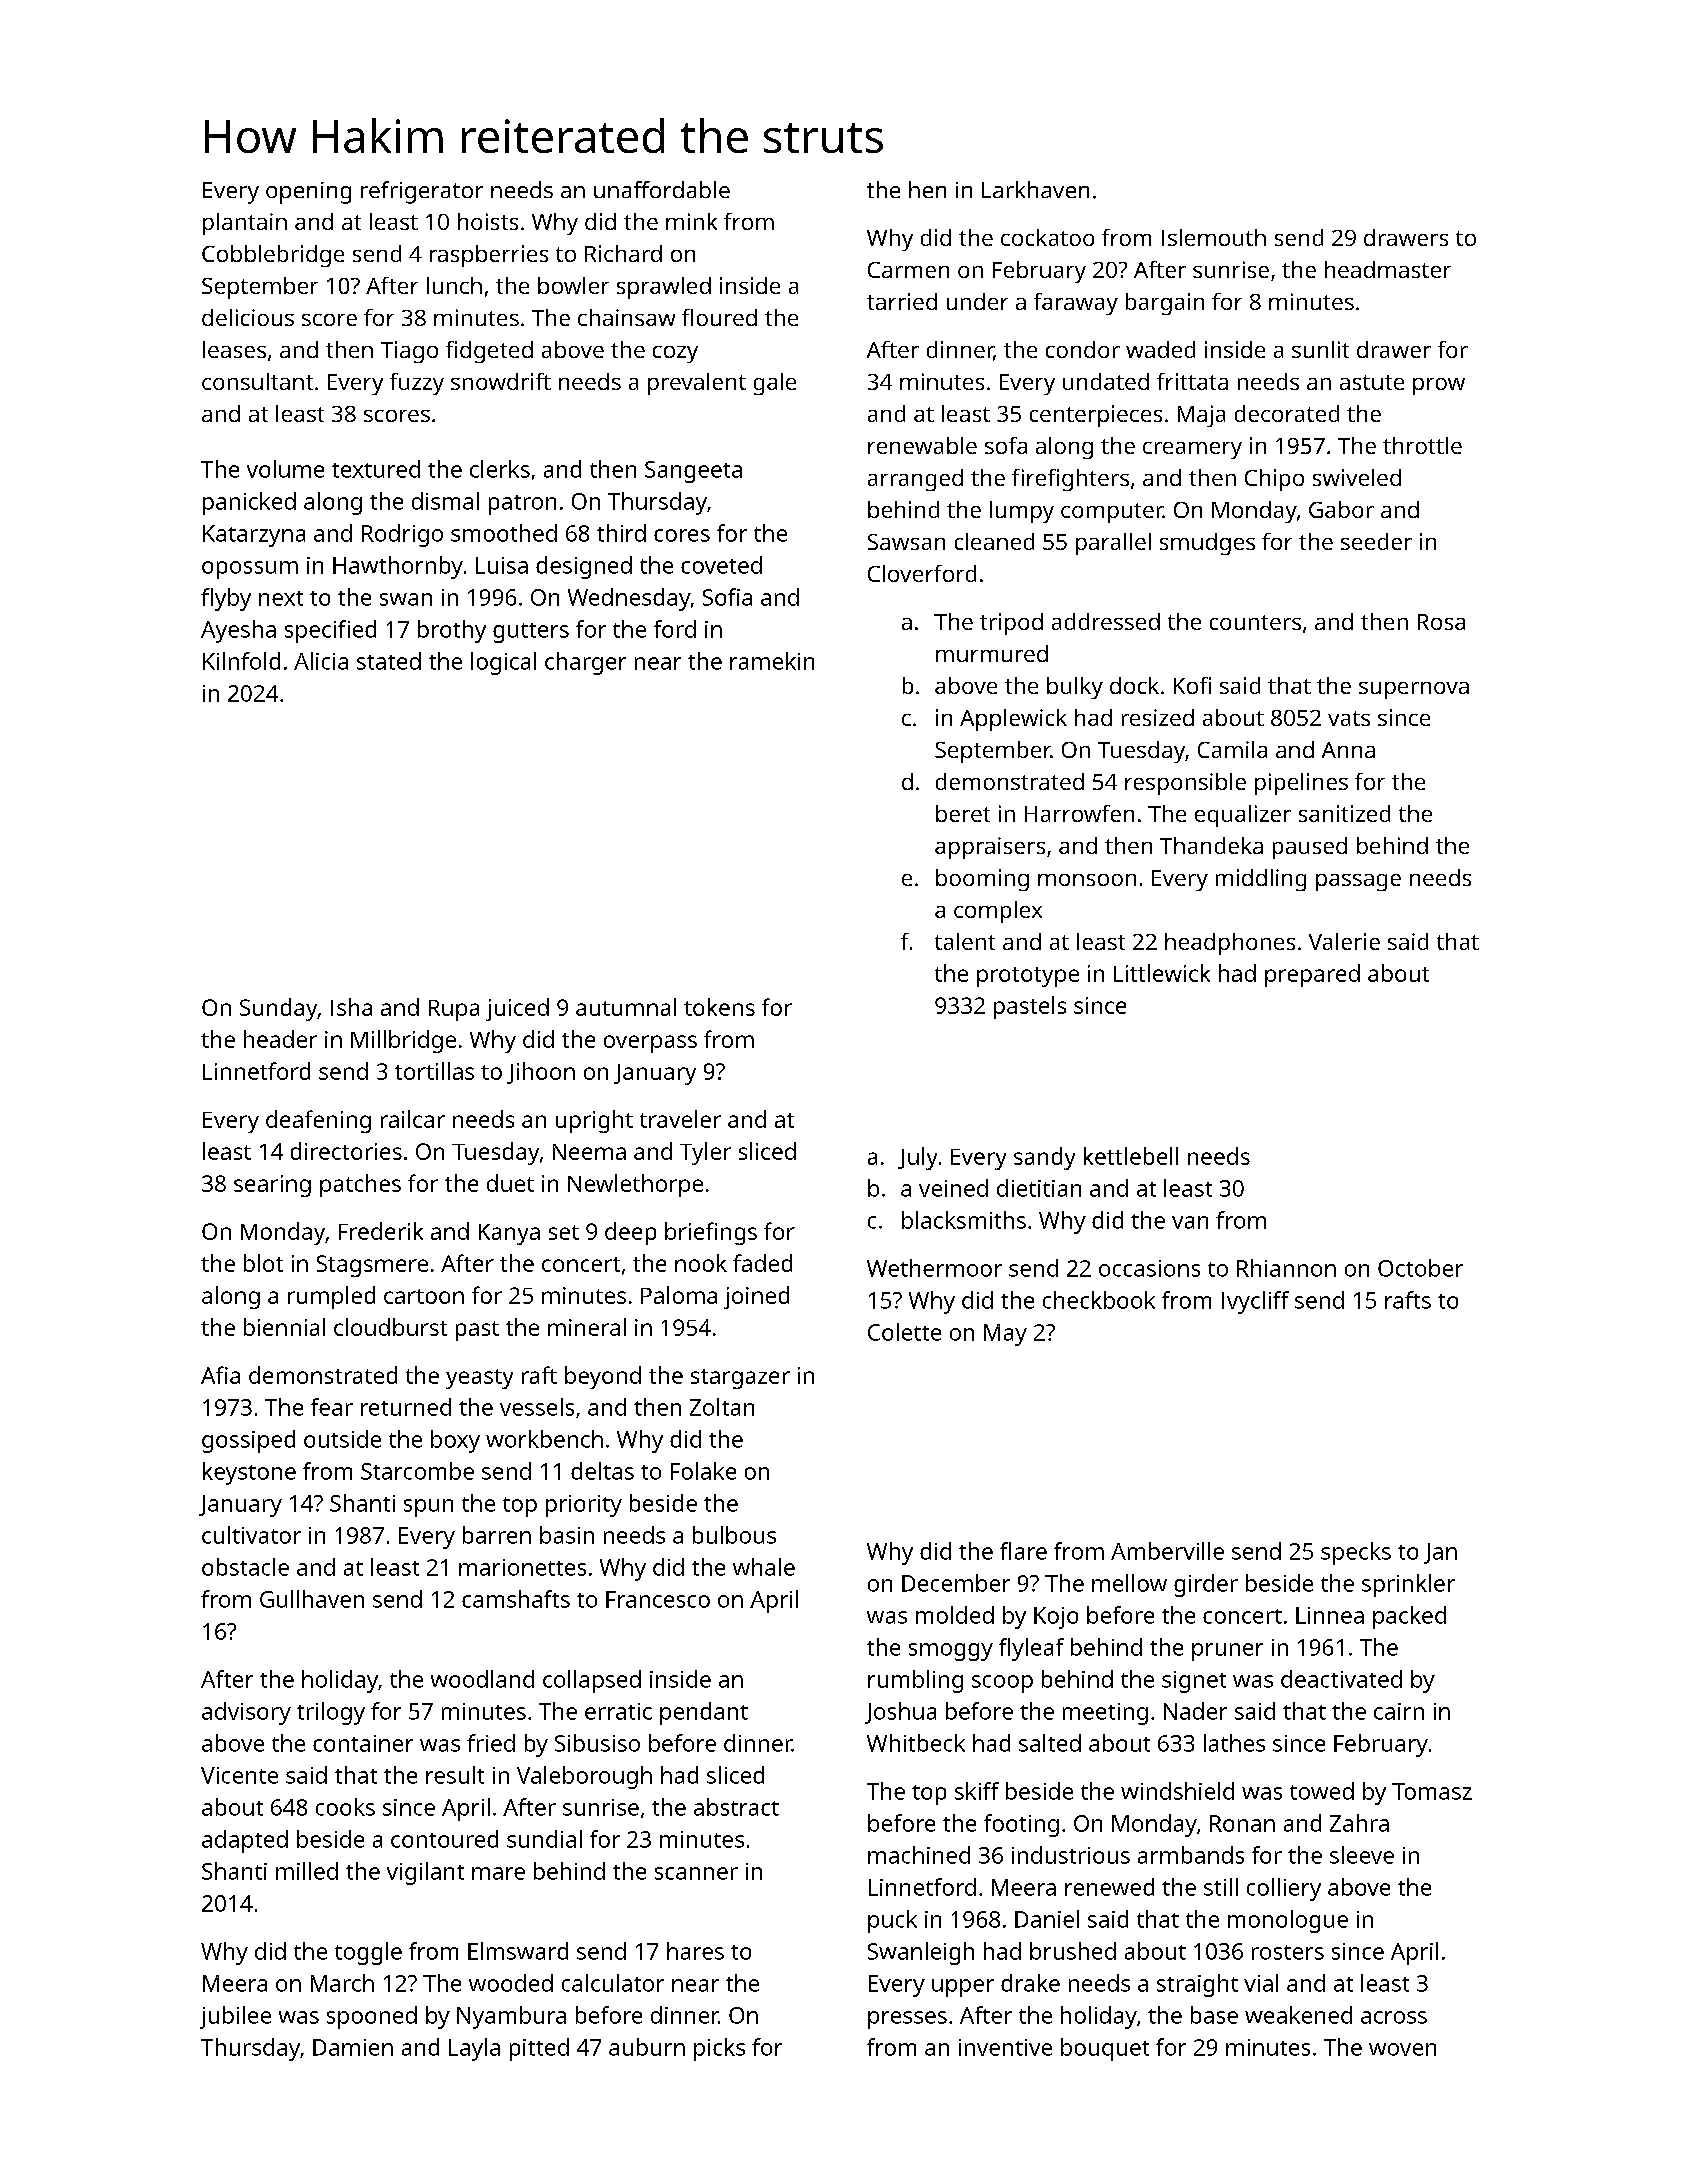 This page has width=1683, height=2178. I want to click on picks, so click(719, 2049).
